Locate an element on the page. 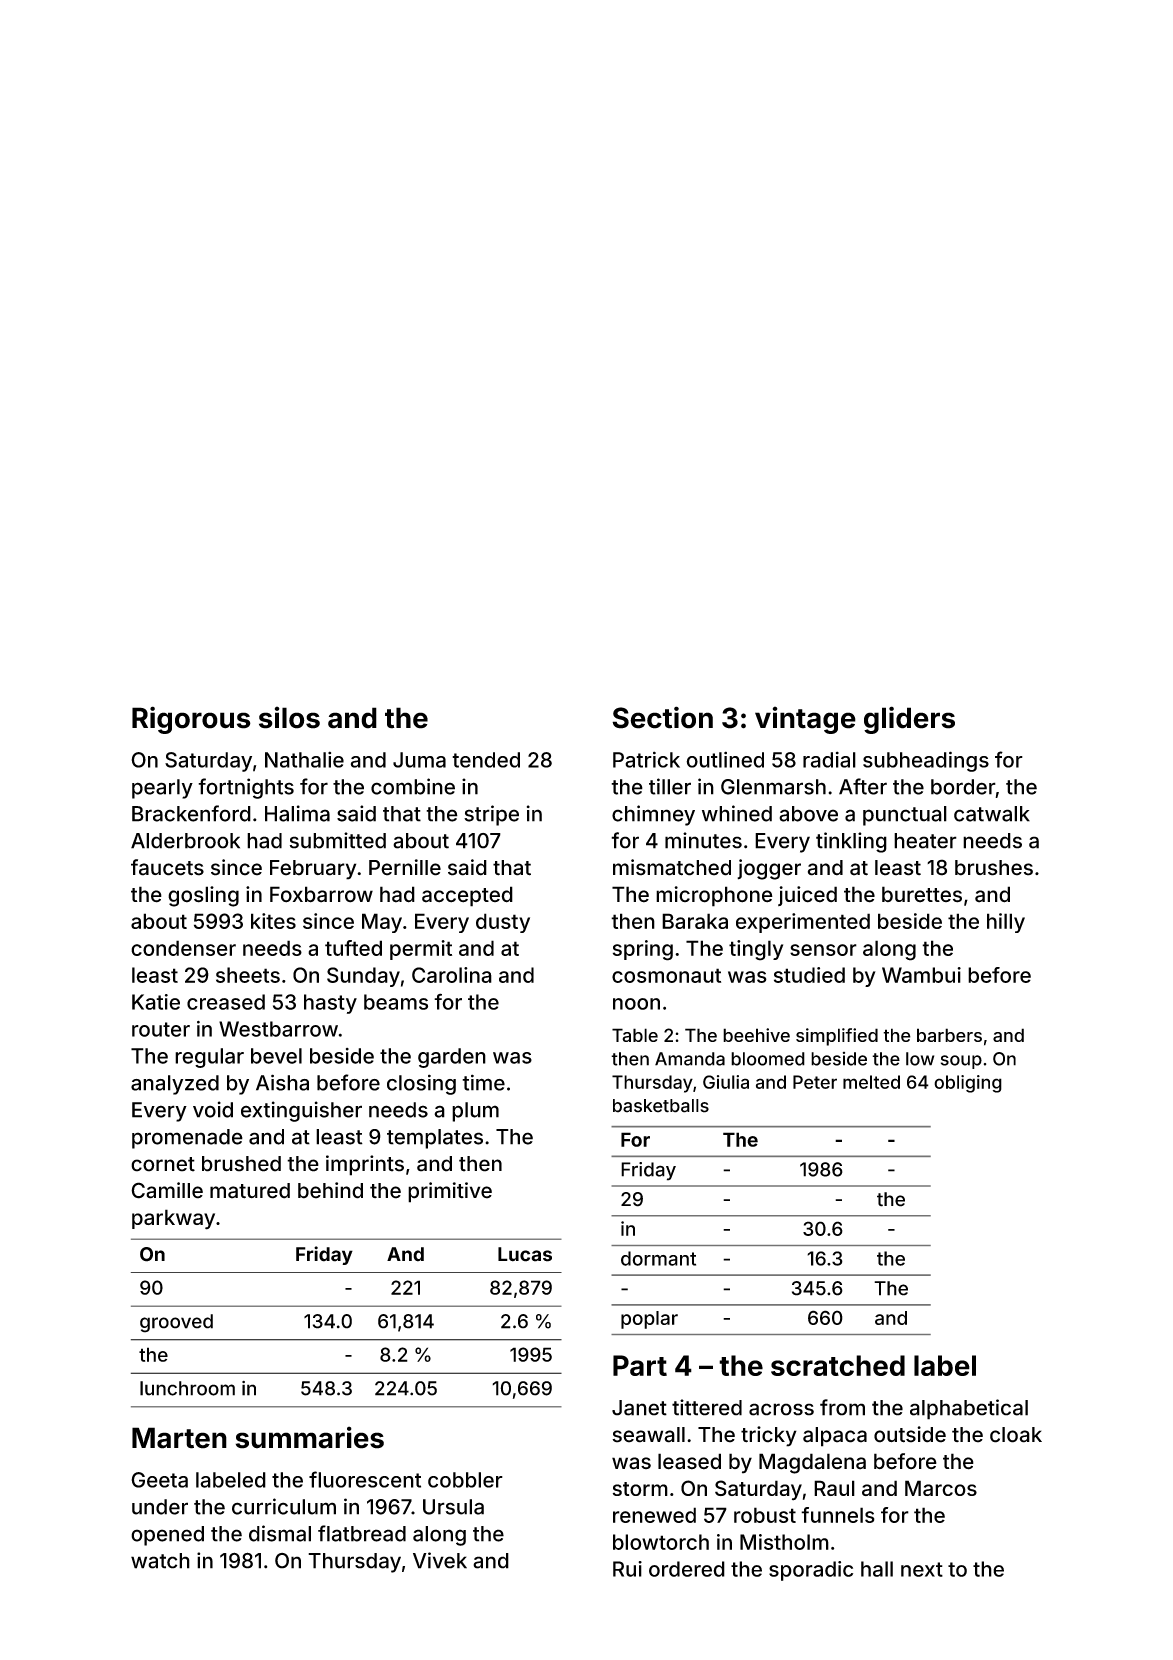  Rigorous is located at coordinates (191, 720).
